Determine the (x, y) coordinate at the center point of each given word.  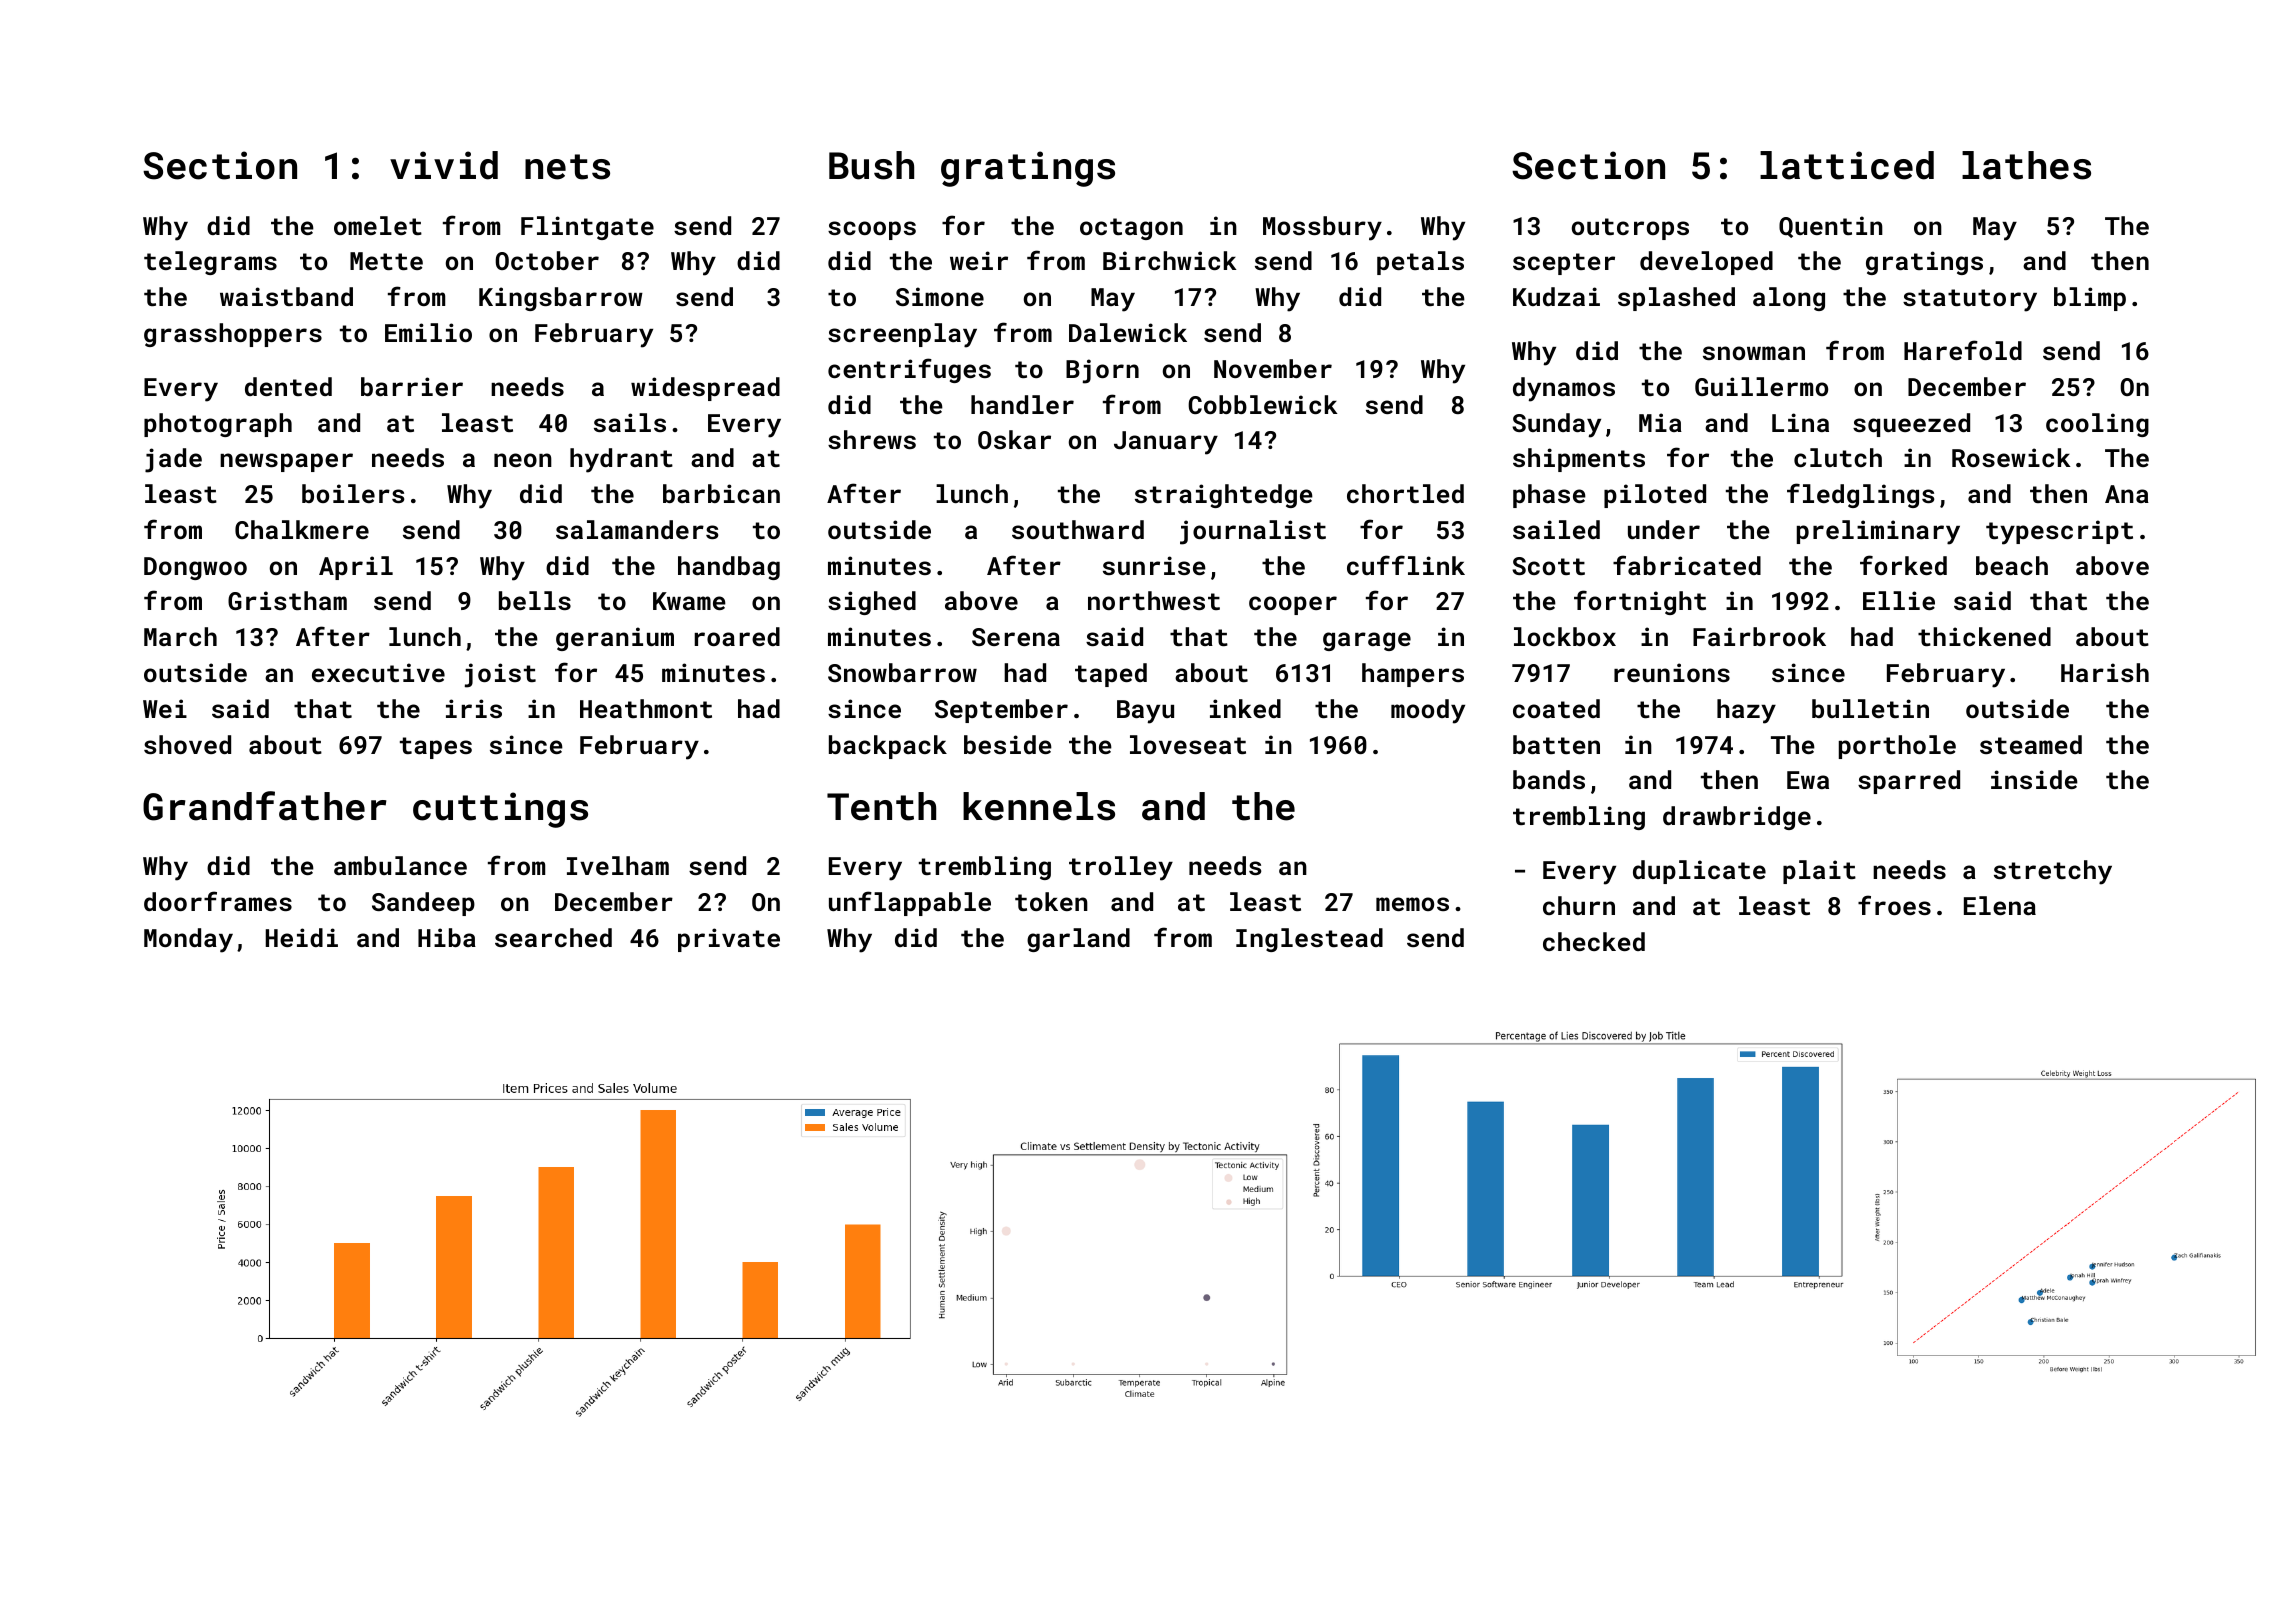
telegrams (210, 263)
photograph (218, 425)
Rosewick (2011, 457)
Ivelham (618, 865)
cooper (1293, 605)
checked (1594, 941)
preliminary (1878, 532)
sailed (1556, 529)
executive (378, 672)
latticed (1847, 165)
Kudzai (1556, 296)
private (729, 940)
